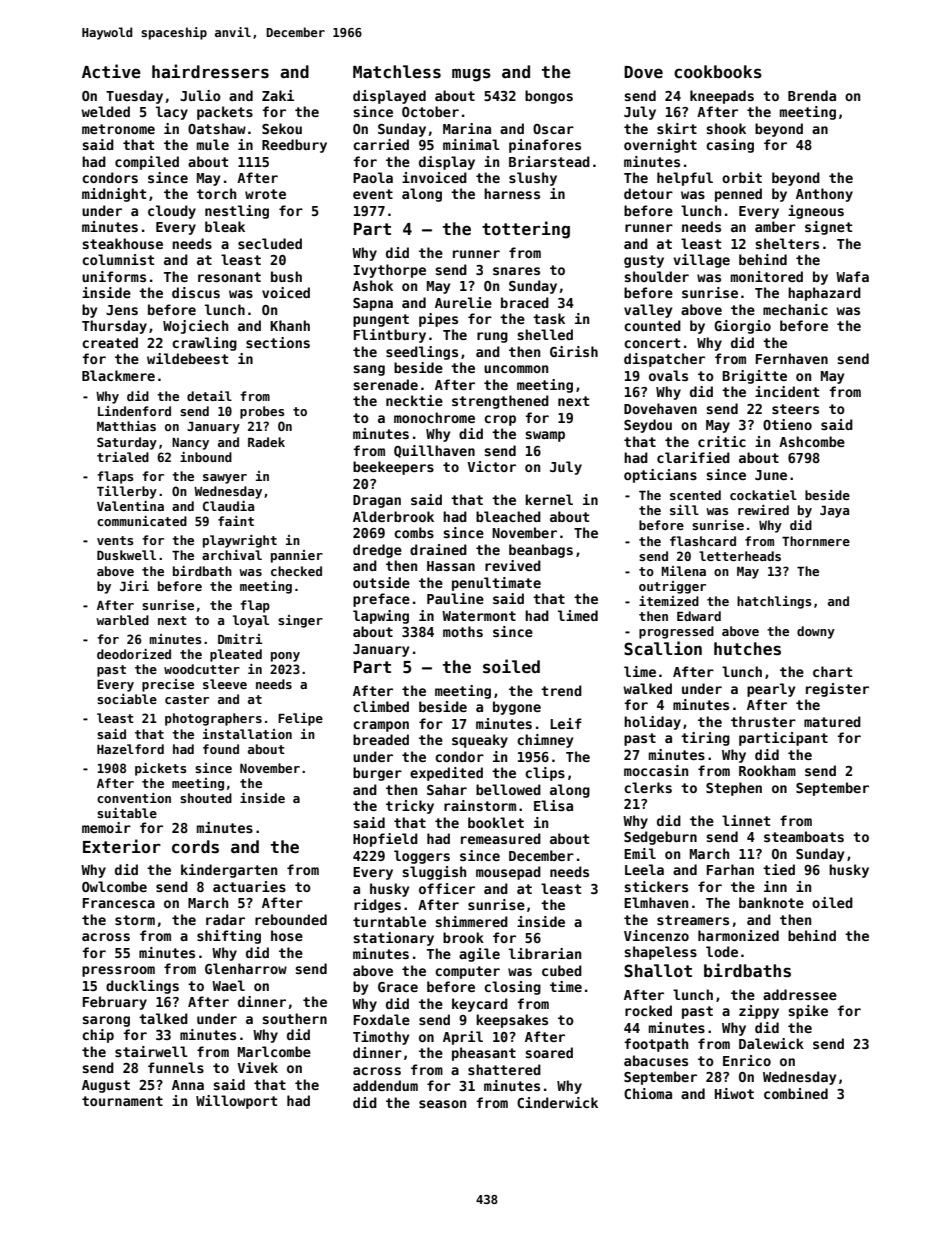 The width and height of the image is (952, 1233). I want to click on zippy, so click(759, 1012).
